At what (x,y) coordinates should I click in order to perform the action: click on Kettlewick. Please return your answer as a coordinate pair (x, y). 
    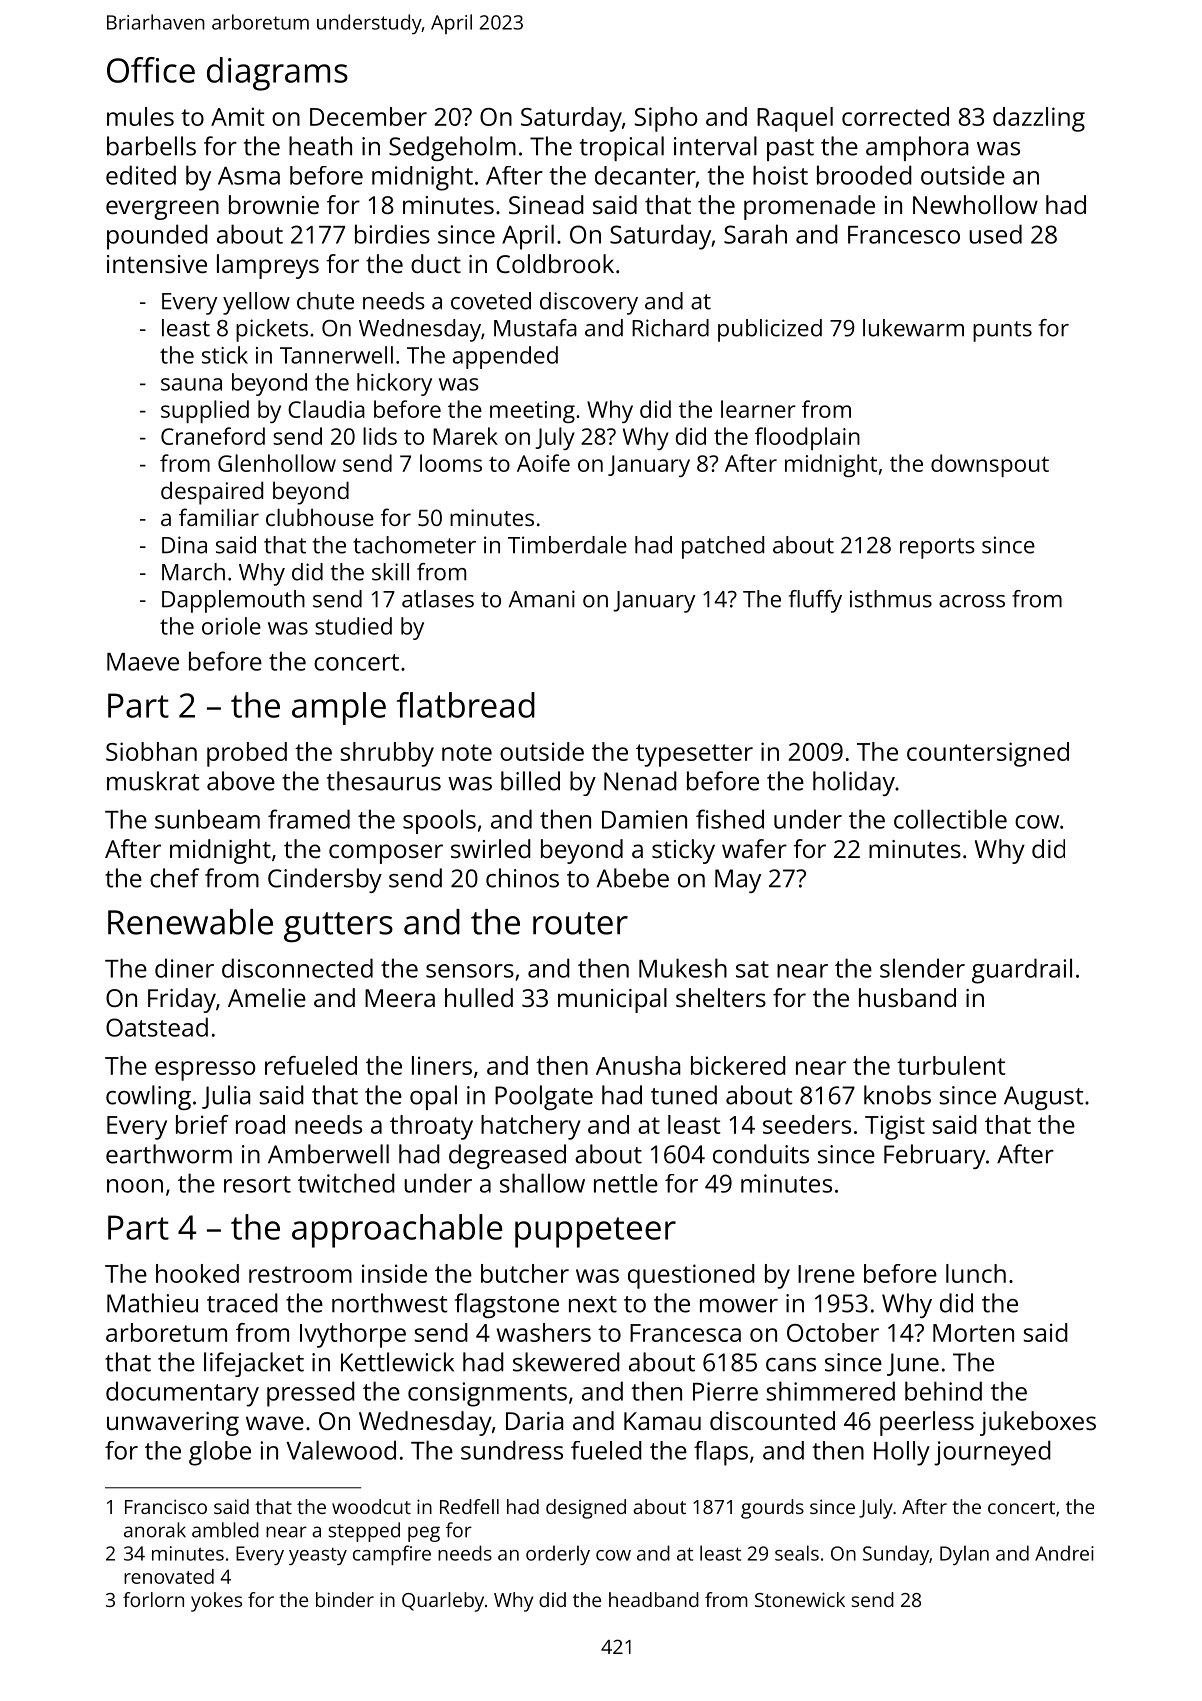
    Looking at the image, I should click on (397, 1362).
